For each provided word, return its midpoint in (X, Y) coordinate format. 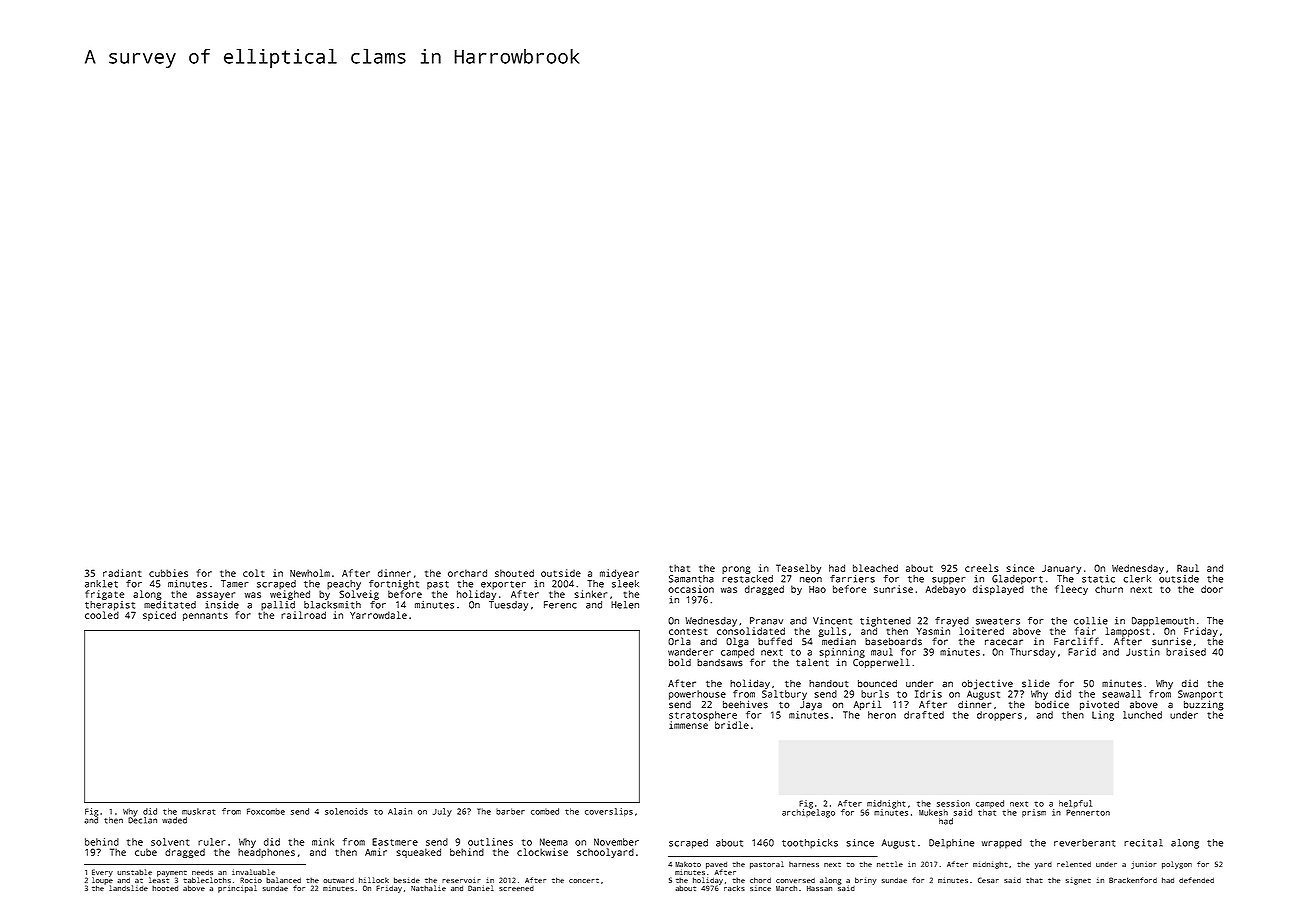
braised (1186, 652)
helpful (1075, 804)
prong (736, 570)
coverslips (609, 812)
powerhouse (697, 695)
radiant (122, 573)
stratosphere (703, 716)
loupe (102, 881)
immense (688, 725)
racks (734, 888)
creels (982, 568)
